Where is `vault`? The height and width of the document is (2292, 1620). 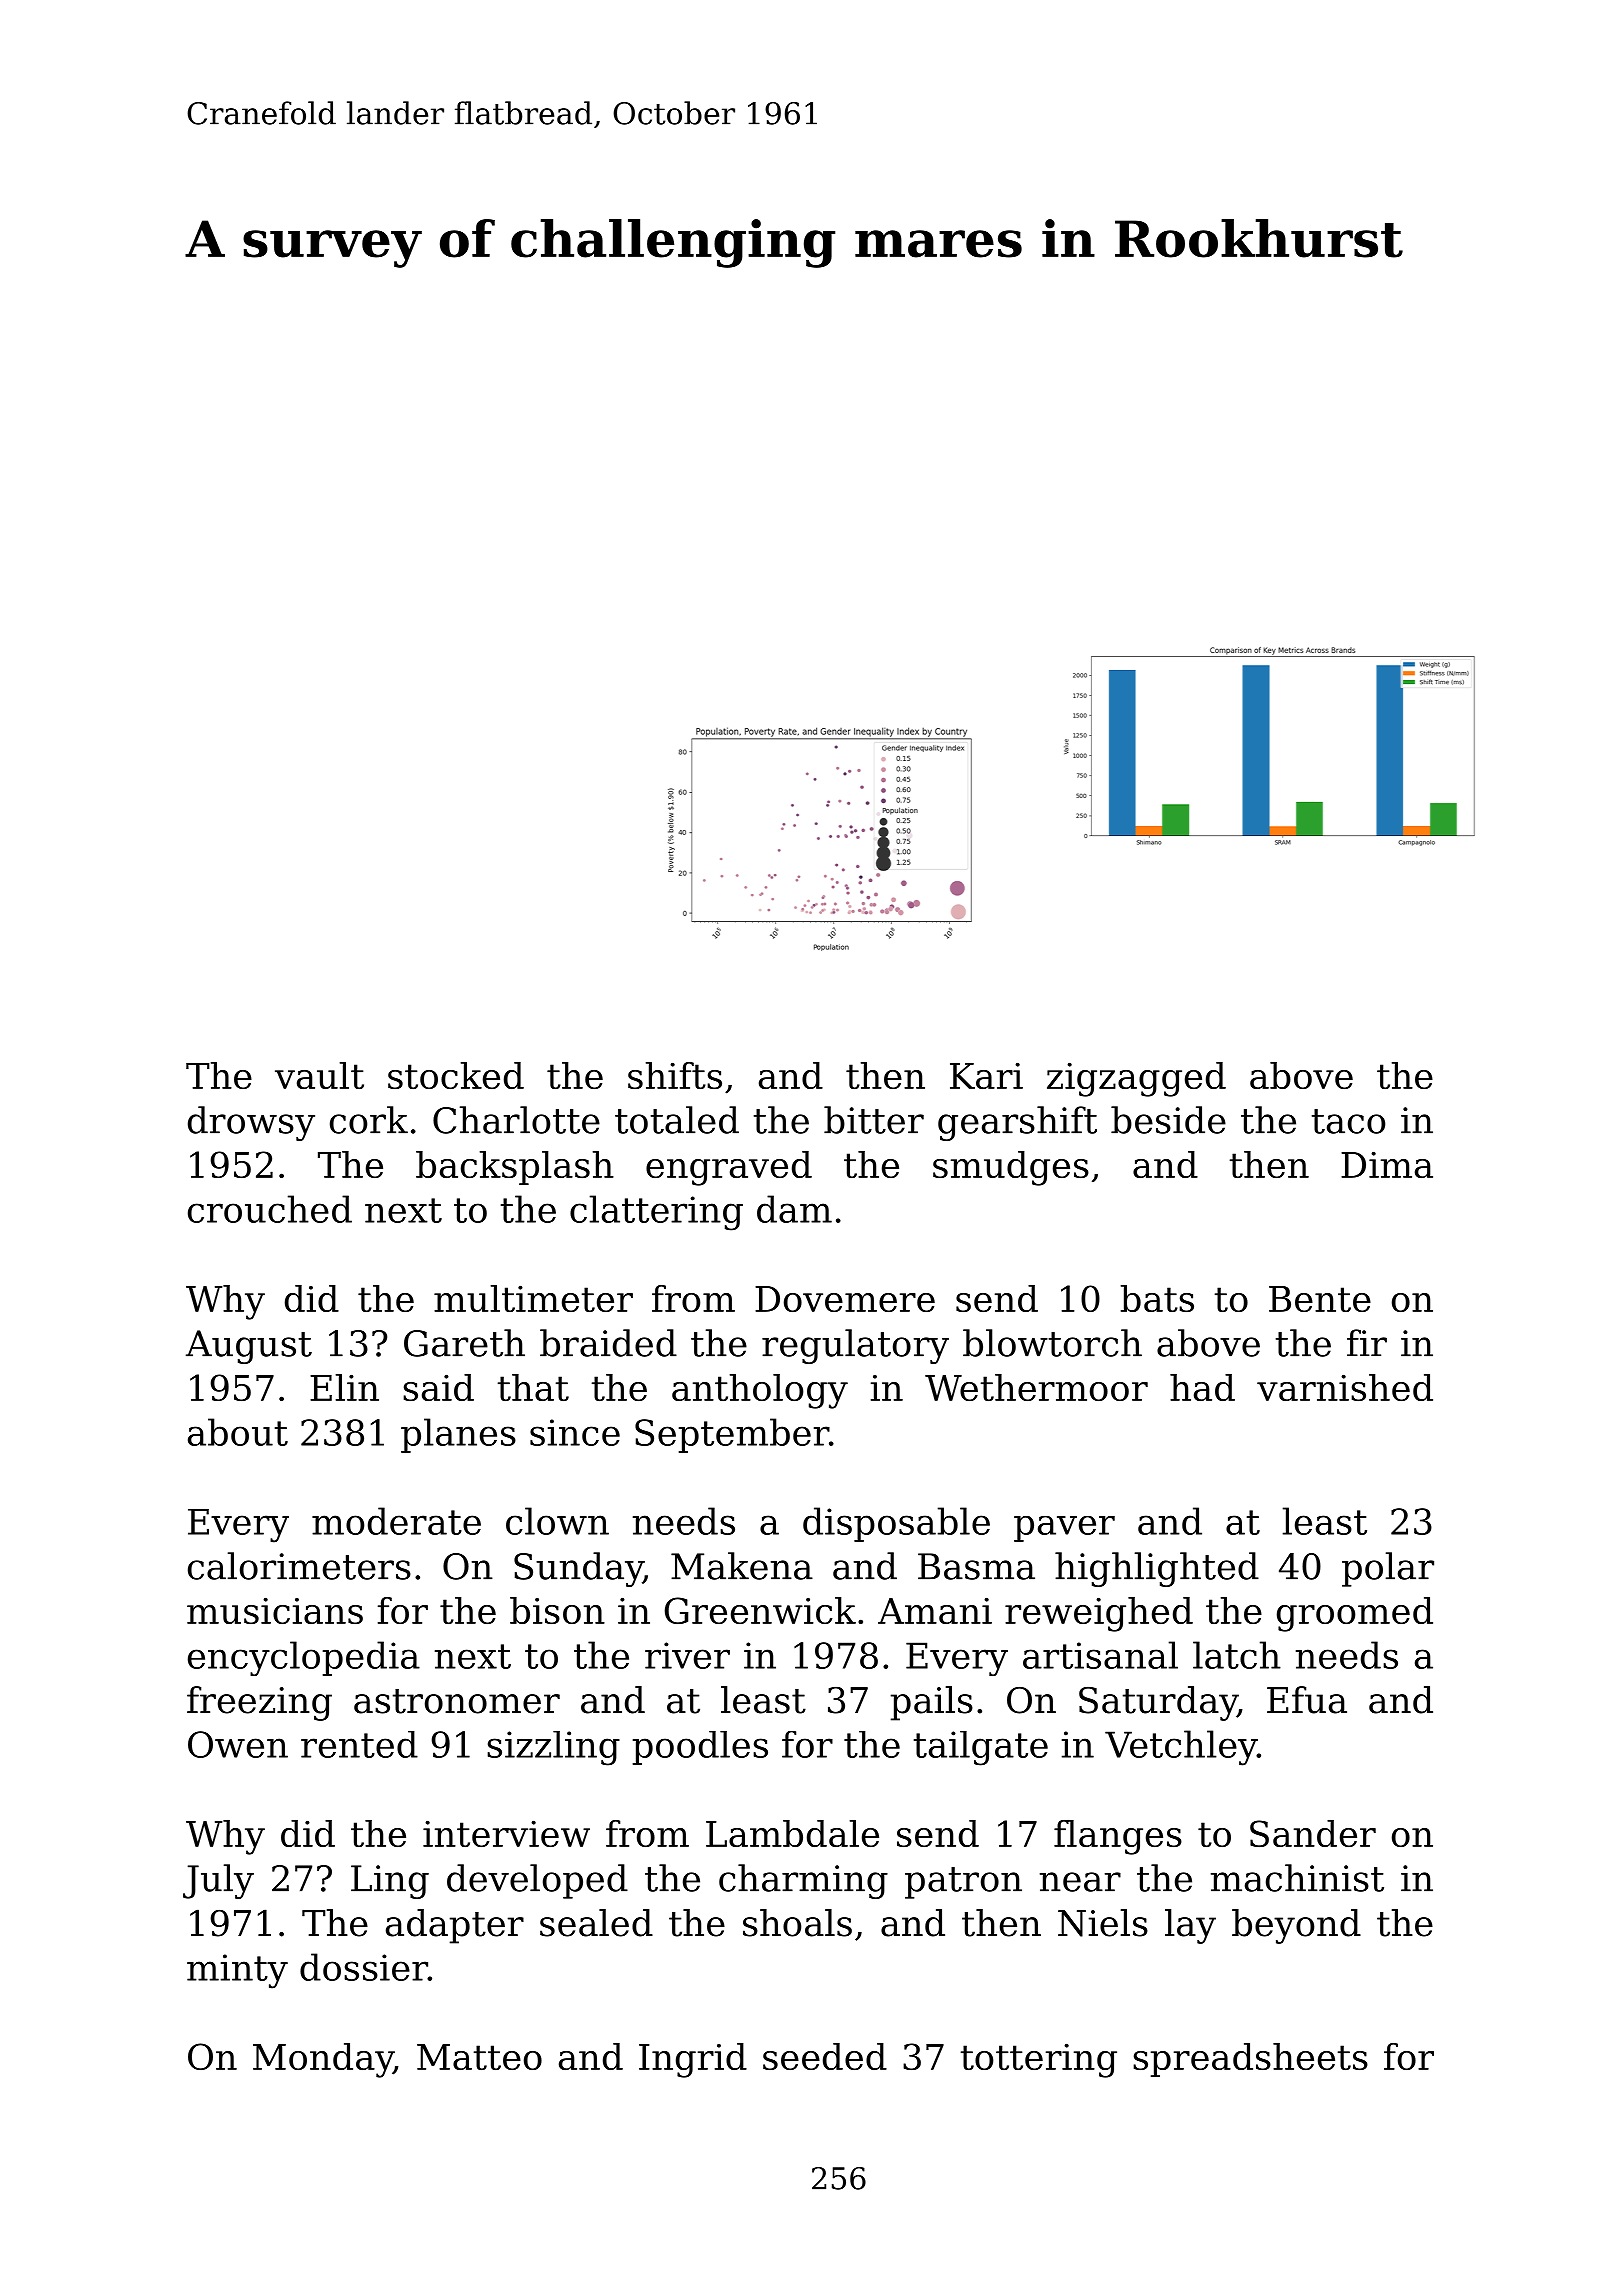 vault is located at coordinates (319, 1075).
